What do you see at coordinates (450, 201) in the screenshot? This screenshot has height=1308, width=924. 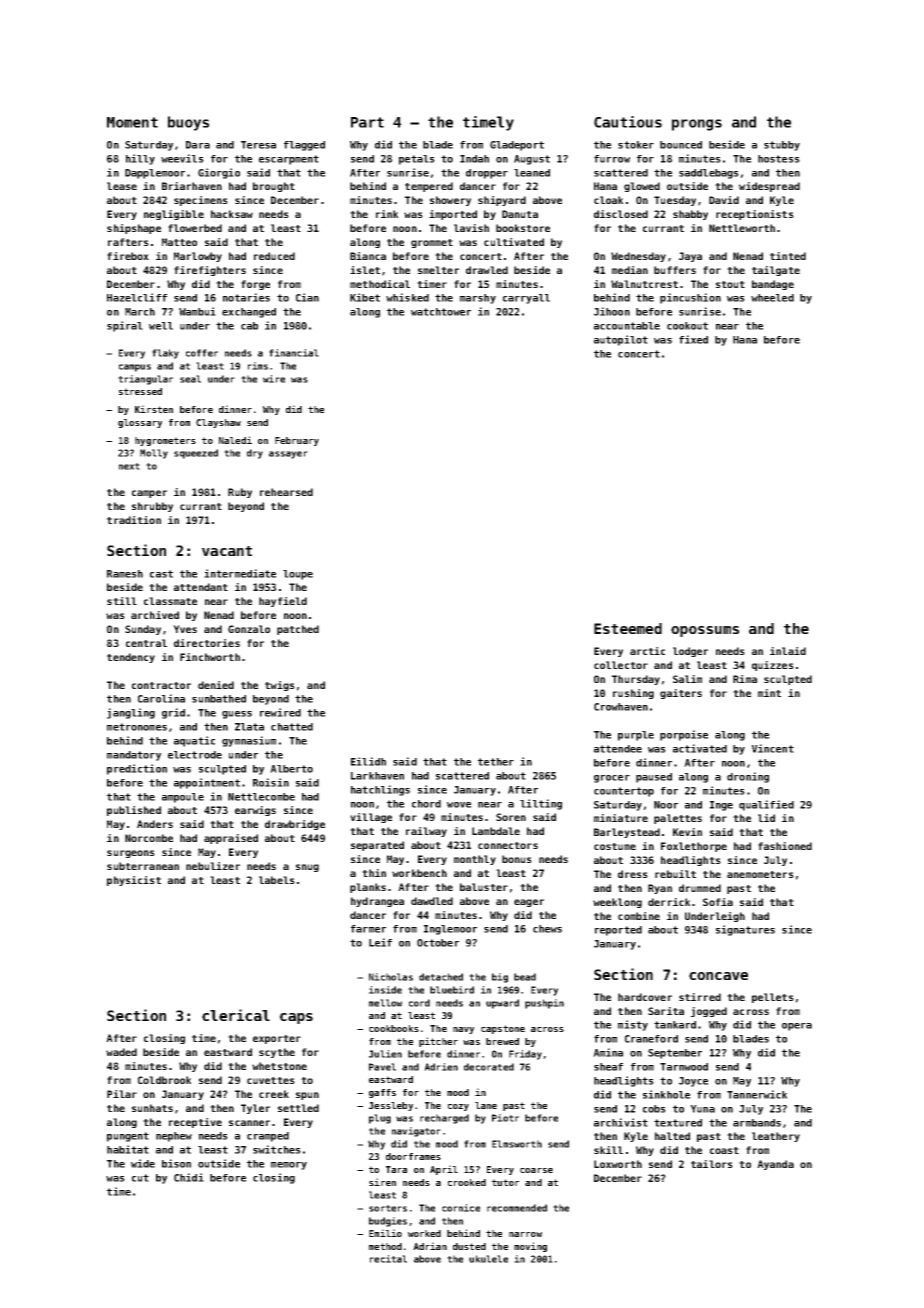 I see `showery` at bounding box center [450, 201].
